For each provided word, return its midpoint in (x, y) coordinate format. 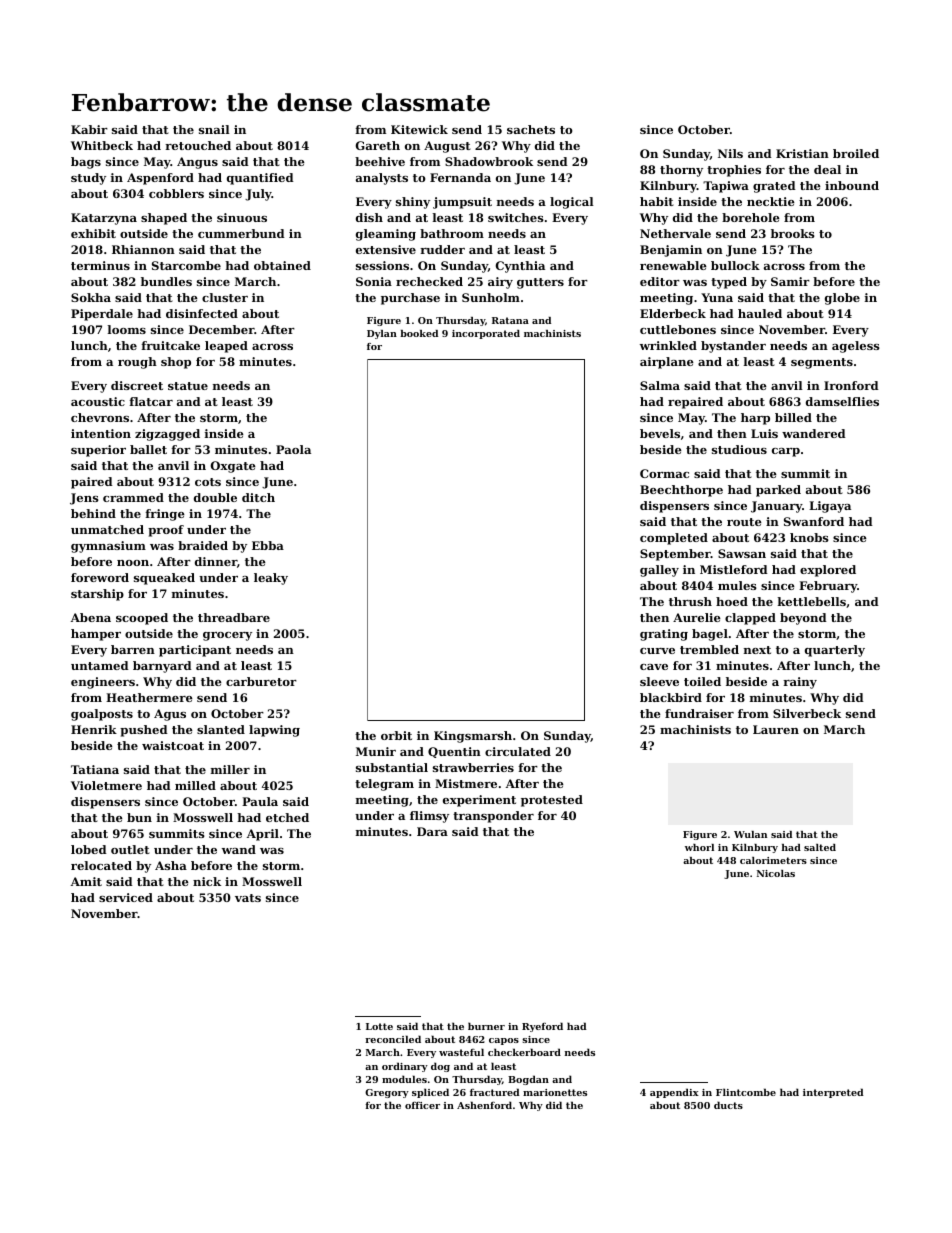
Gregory (387, 1093)
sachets (531, 129)
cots (208, 482)
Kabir (89, 129)
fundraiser (699, 713)
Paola (293, 449)
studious (739, 449)
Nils (730, 153)
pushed (144, 731)
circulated (518, 751)
